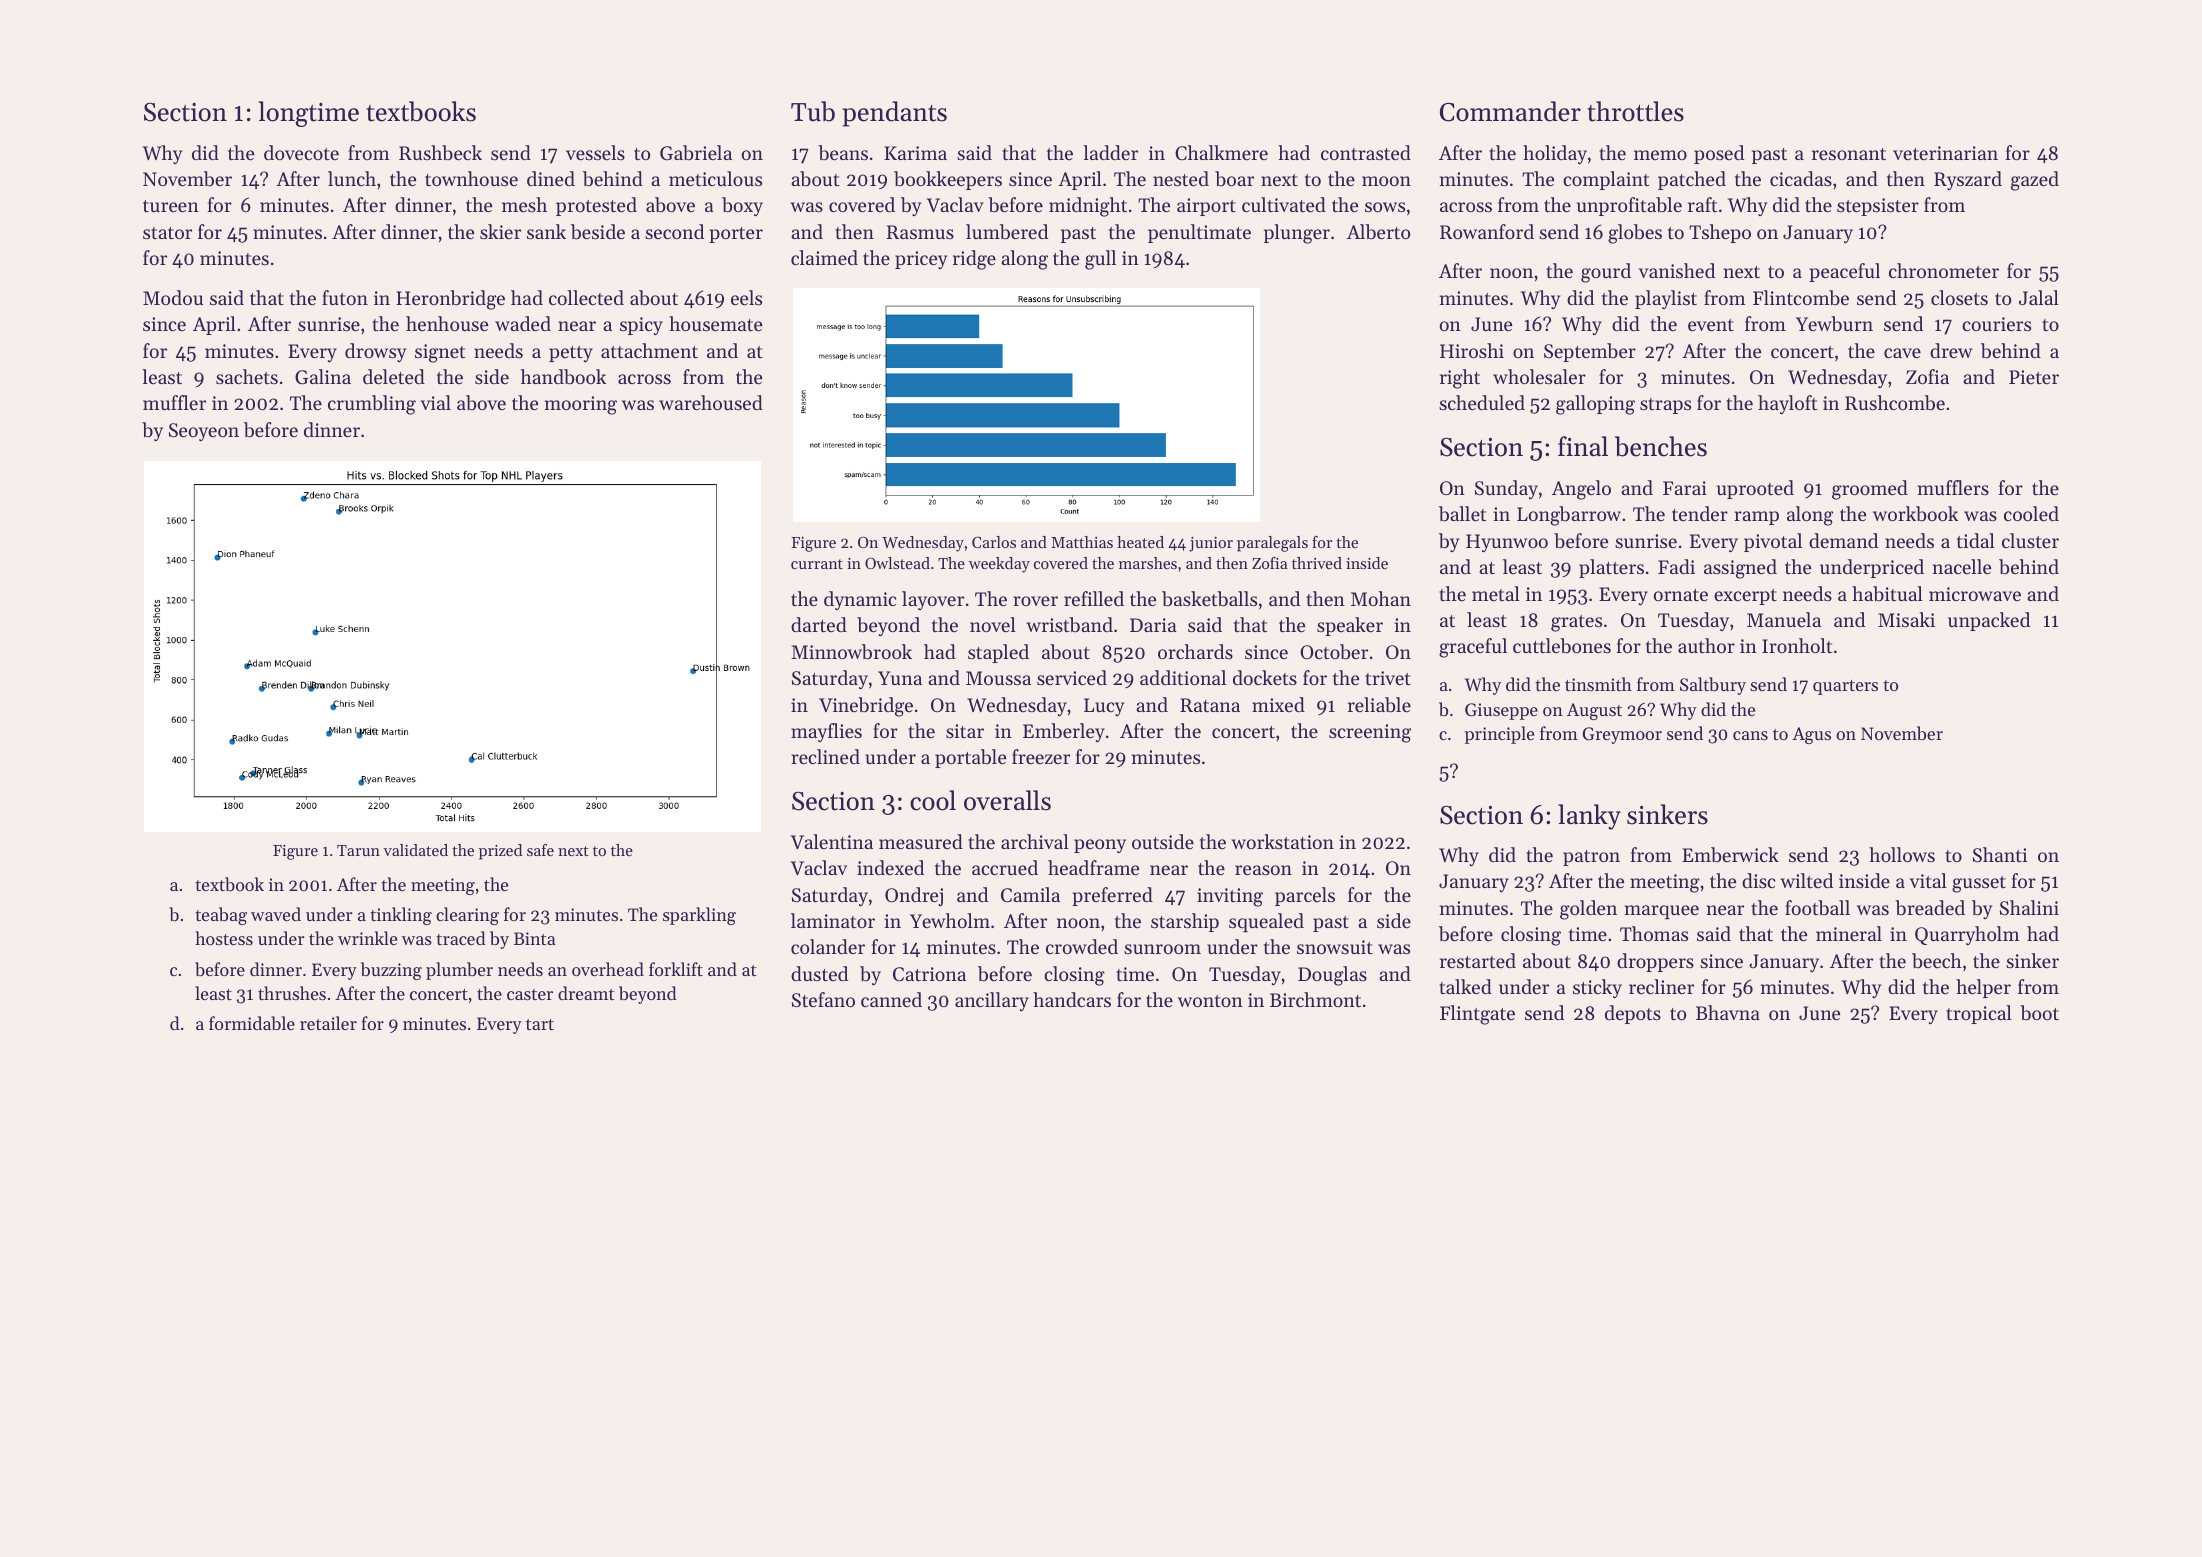  I want to click on Rushbeck, so click(440, 152).
